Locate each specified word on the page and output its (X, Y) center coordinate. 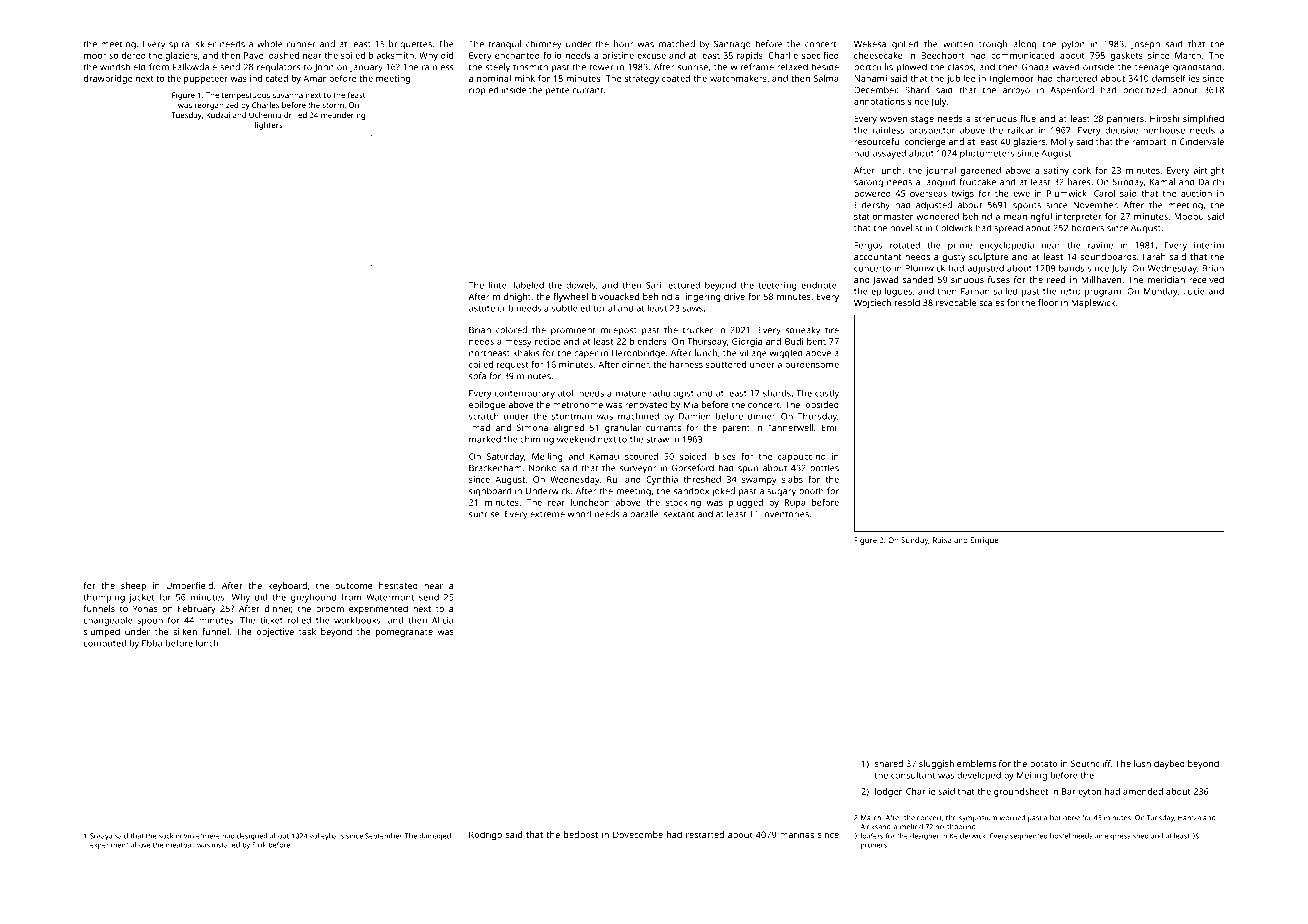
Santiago (732, 45)
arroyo (1016, 92)
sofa (477, 376)
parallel (645, 514)
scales (991, 302)
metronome (578, 405)
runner (301, 45)
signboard (490, 492)
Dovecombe (638, 834)
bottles (824, 468)
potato (1043, 765)
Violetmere (202, 836)
